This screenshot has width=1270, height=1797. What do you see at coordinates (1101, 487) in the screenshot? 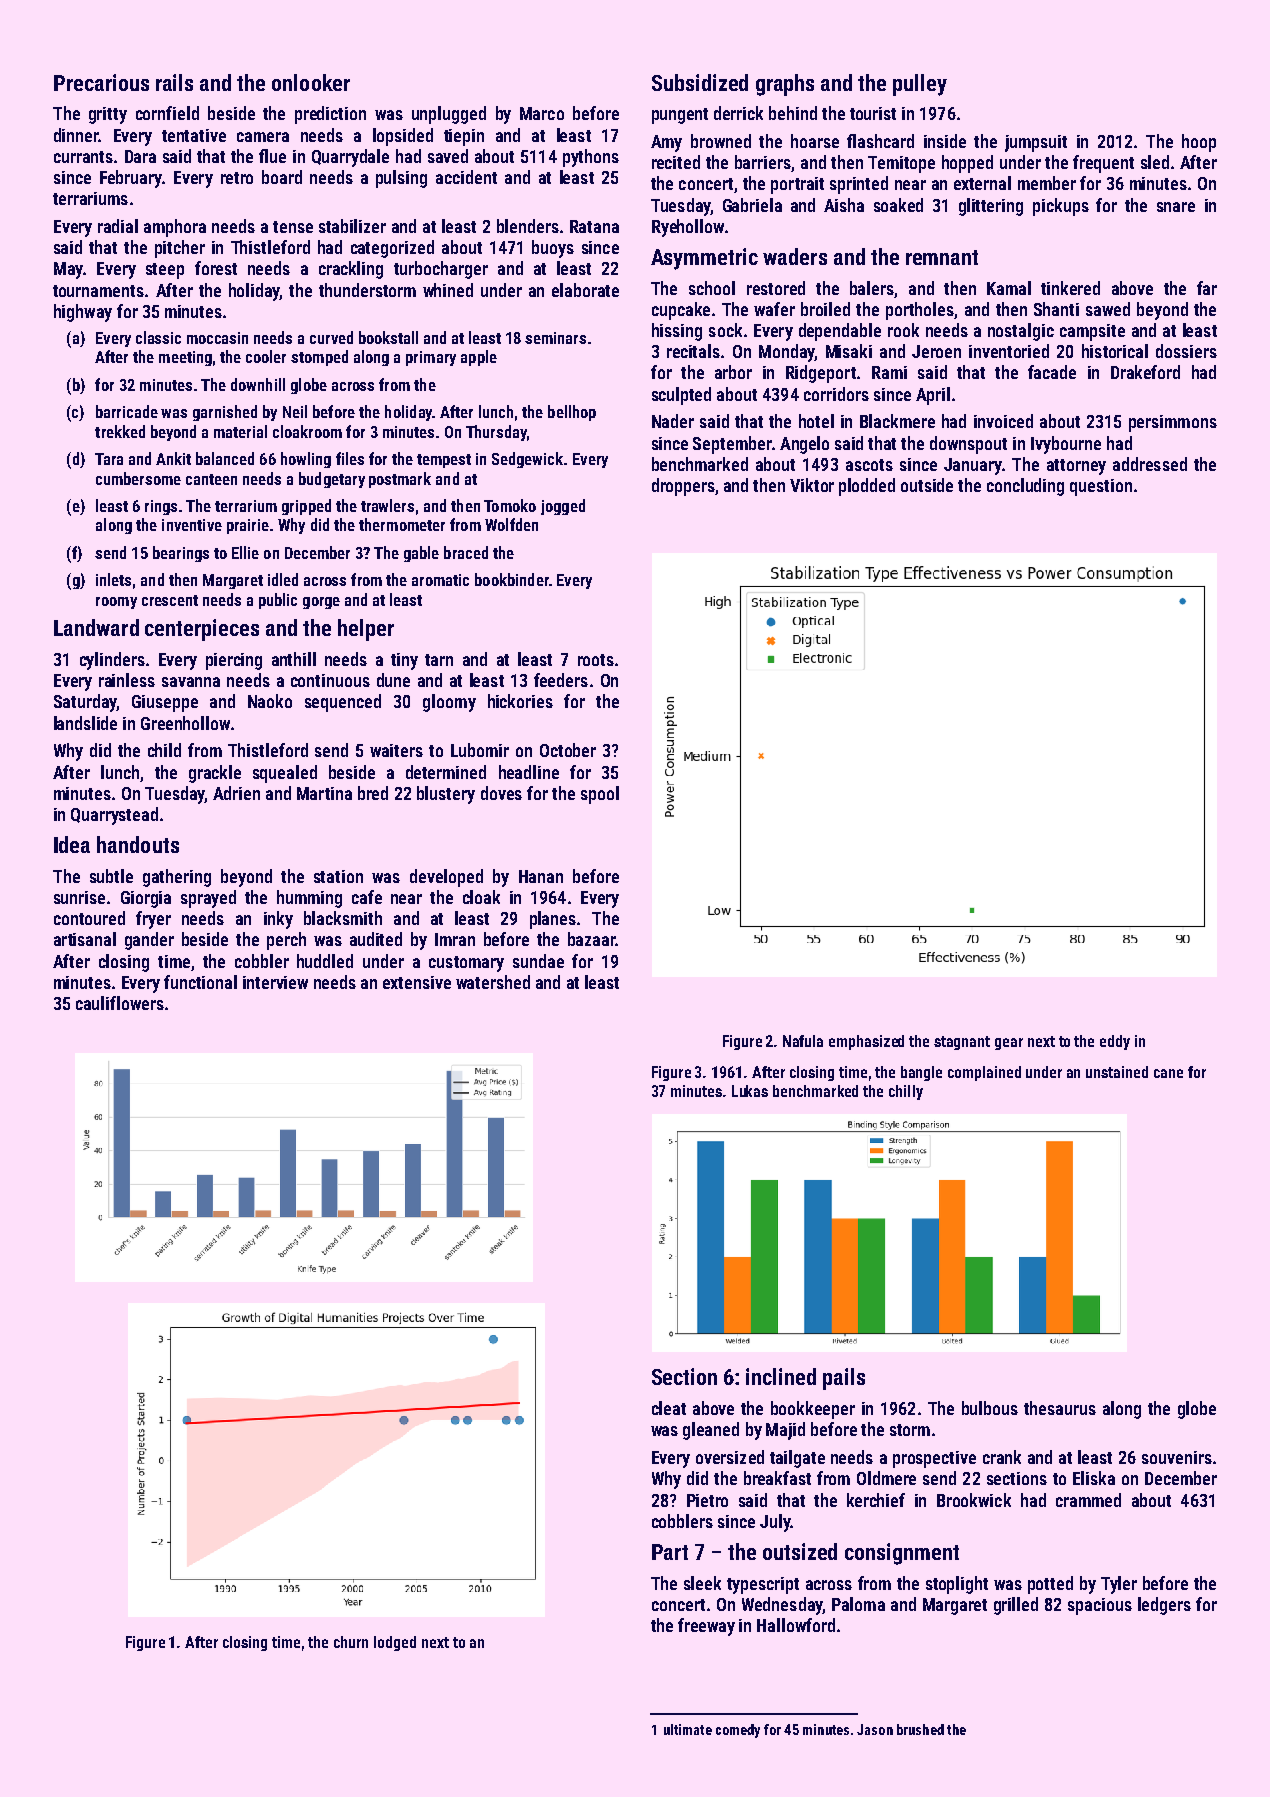
I see `question` at bounding box center [1101, 487].
